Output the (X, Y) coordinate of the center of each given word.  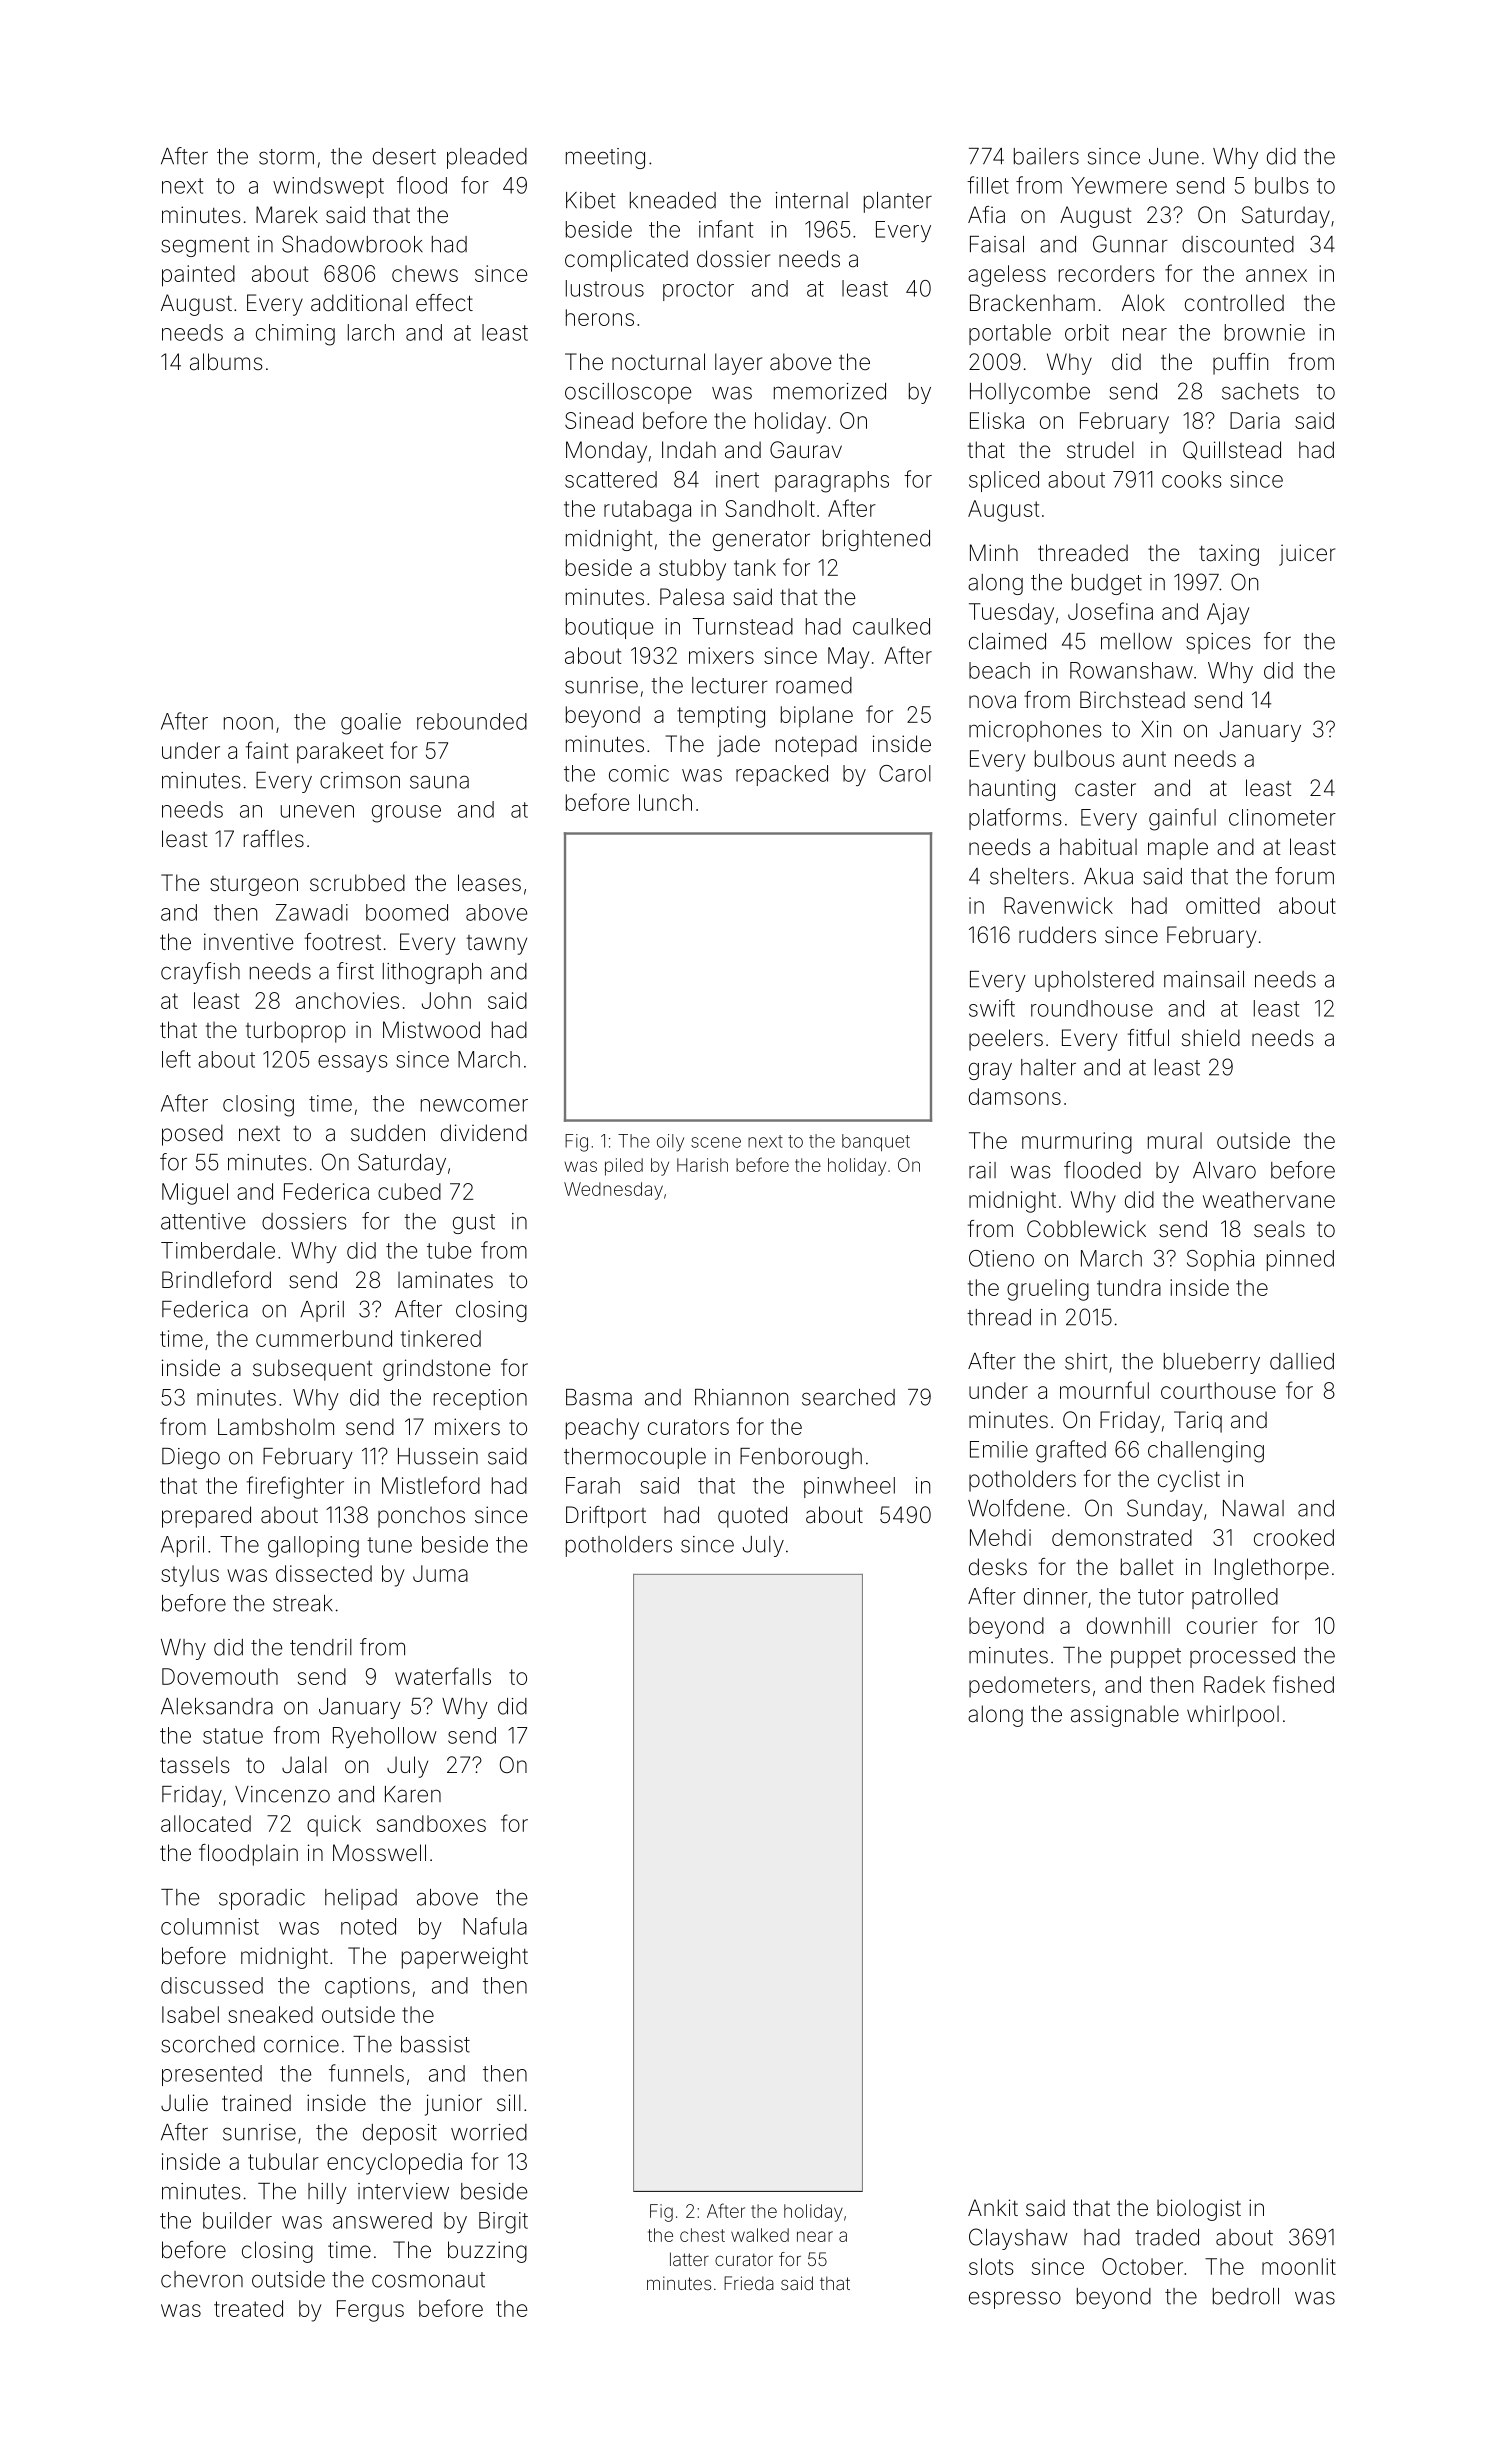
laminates (445, 1280)
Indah (689, 450)
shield (1211, 1037)
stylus (190, 1576)
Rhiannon (741, 1397)
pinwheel (849, 1487)
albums (226, 362)
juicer (1307, 555)
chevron (202, 2279)
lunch (665, 802)
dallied (1302, 1361)
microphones (1035, 731)
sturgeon (254, 886)
